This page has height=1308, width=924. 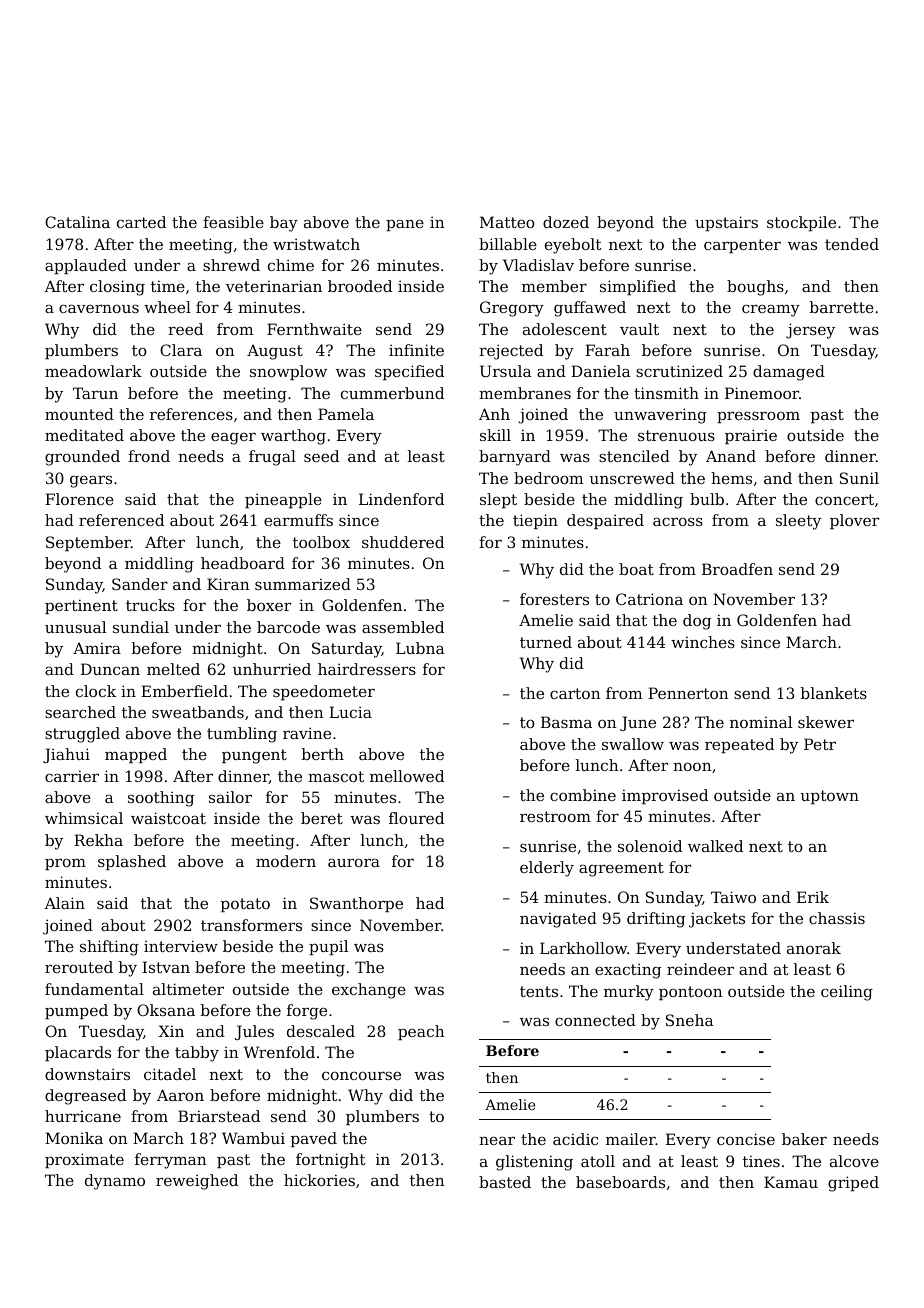 What do you see at coordinates (633, 744) in the page?
I see `swallow` at bounding box center [633, 744].
